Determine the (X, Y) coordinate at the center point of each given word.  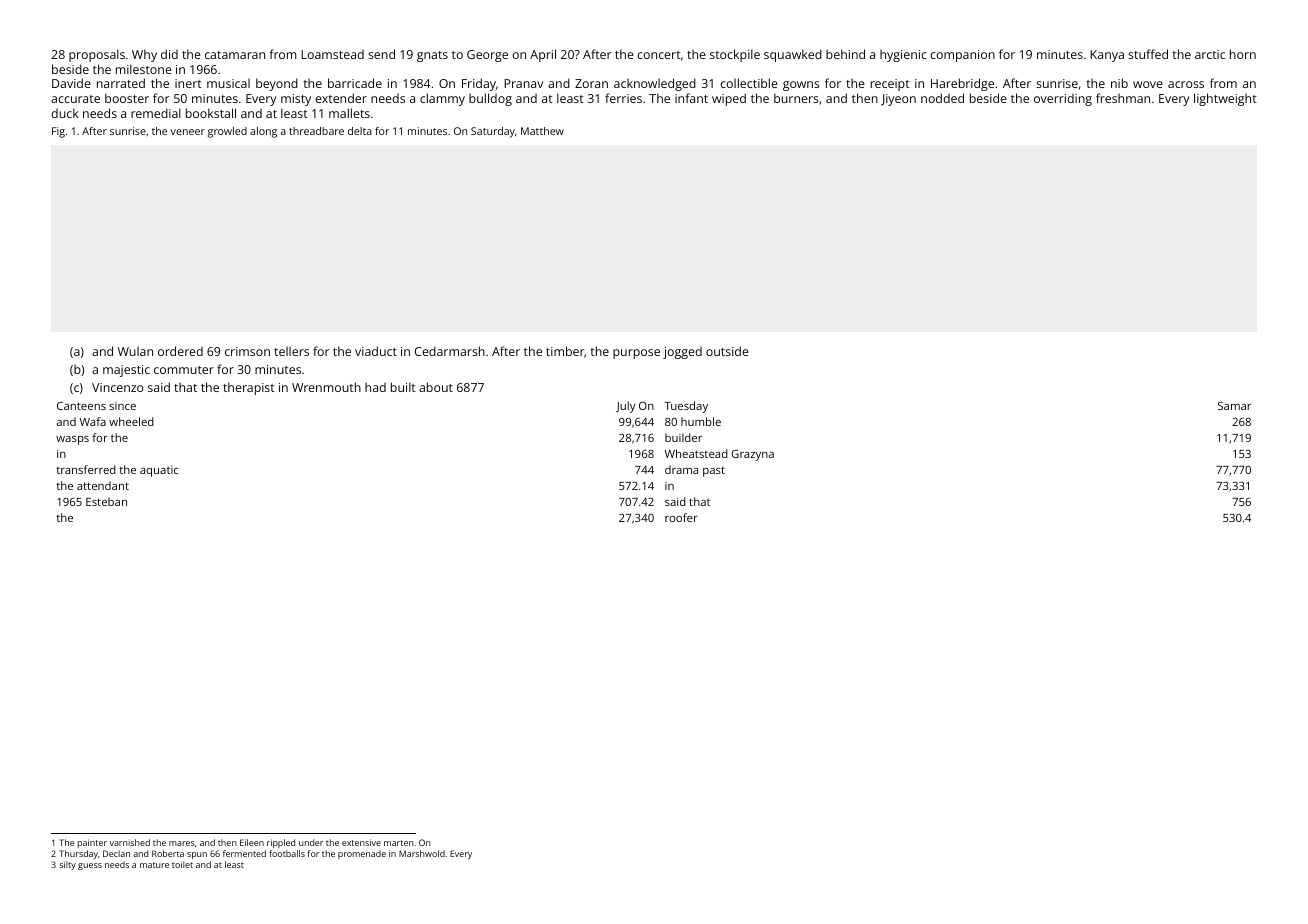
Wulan (135, 351)
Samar (1234, 405)
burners (796, 98)
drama (681, 469)
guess (90, 866)
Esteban (106, 501)
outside (727, 351)
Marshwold (422, 853)
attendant (103, 485)
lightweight (1225, 99)
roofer (681, 517)
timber (565, 351)
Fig (58, 132)
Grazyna (752, 455)
